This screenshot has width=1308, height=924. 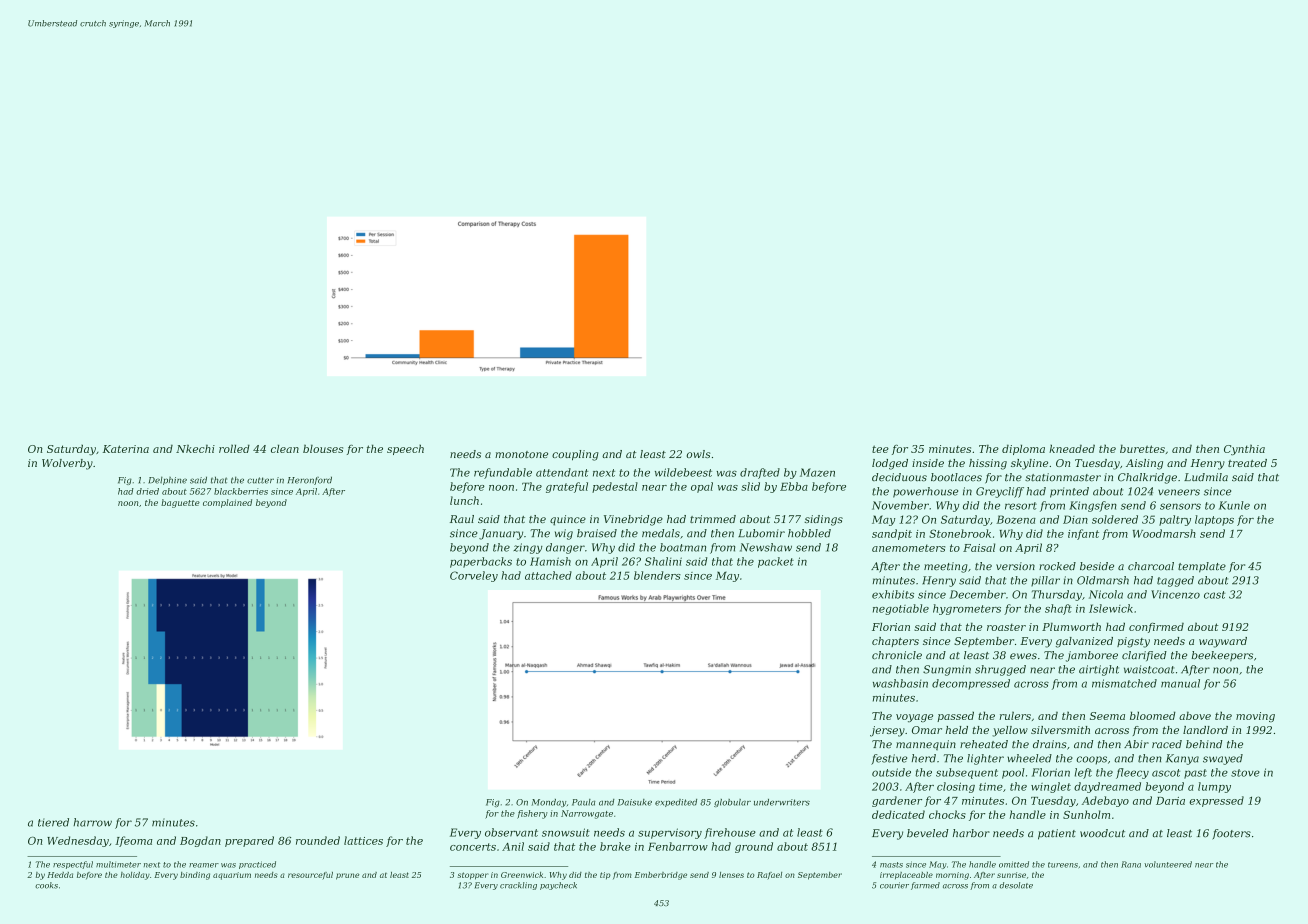 What do you see at coordinates (897, 655) in the screenshot?
I see `chronicle` at bounding box center [897, 655].
